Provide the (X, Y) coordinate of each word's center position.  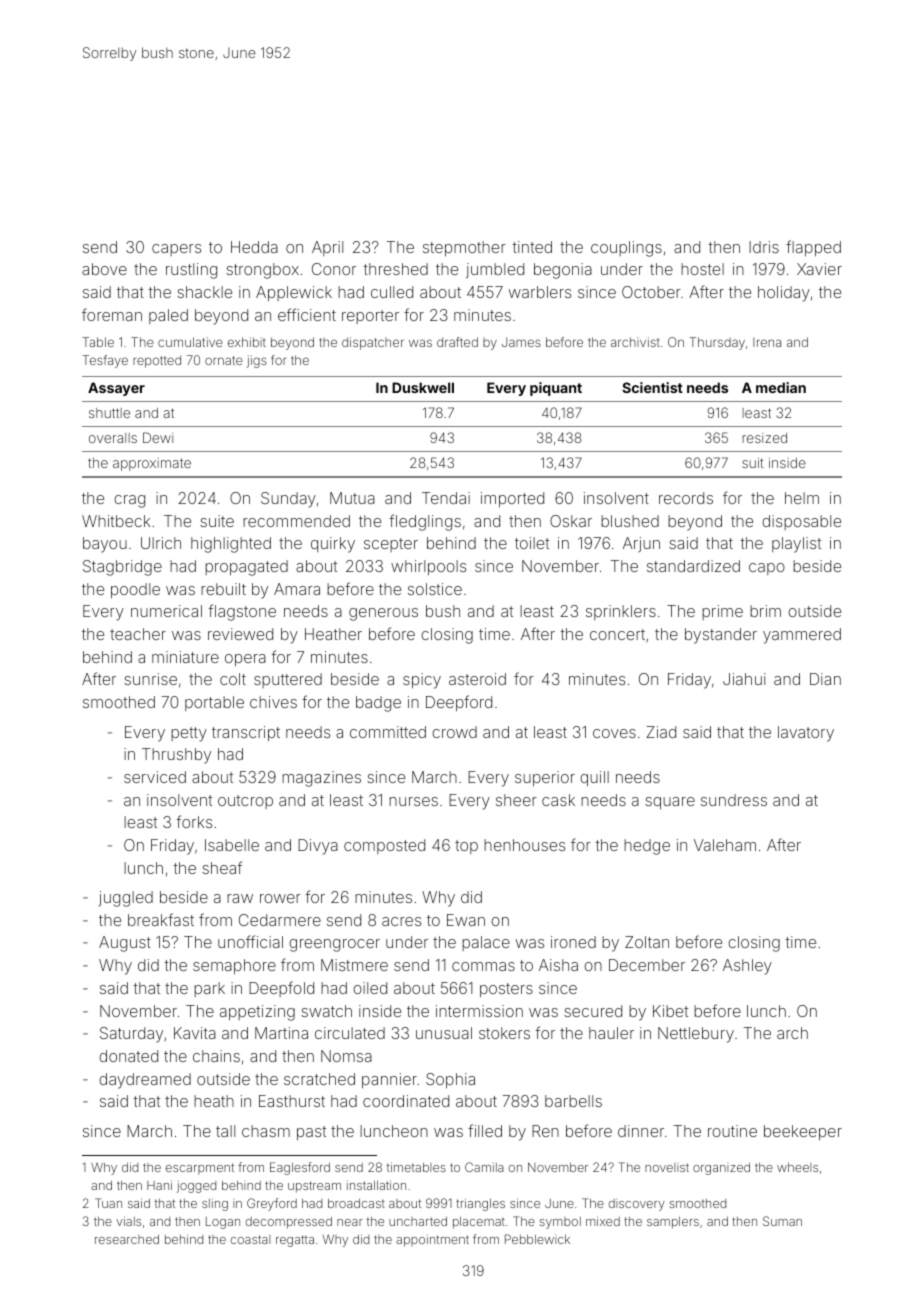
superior (545, 778)
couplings (626, 249)
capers (176, 250)
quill (594, 778)
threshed (395, 269)
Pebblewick (537, 1239)
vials (128, 1221)
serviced (155, 777)
